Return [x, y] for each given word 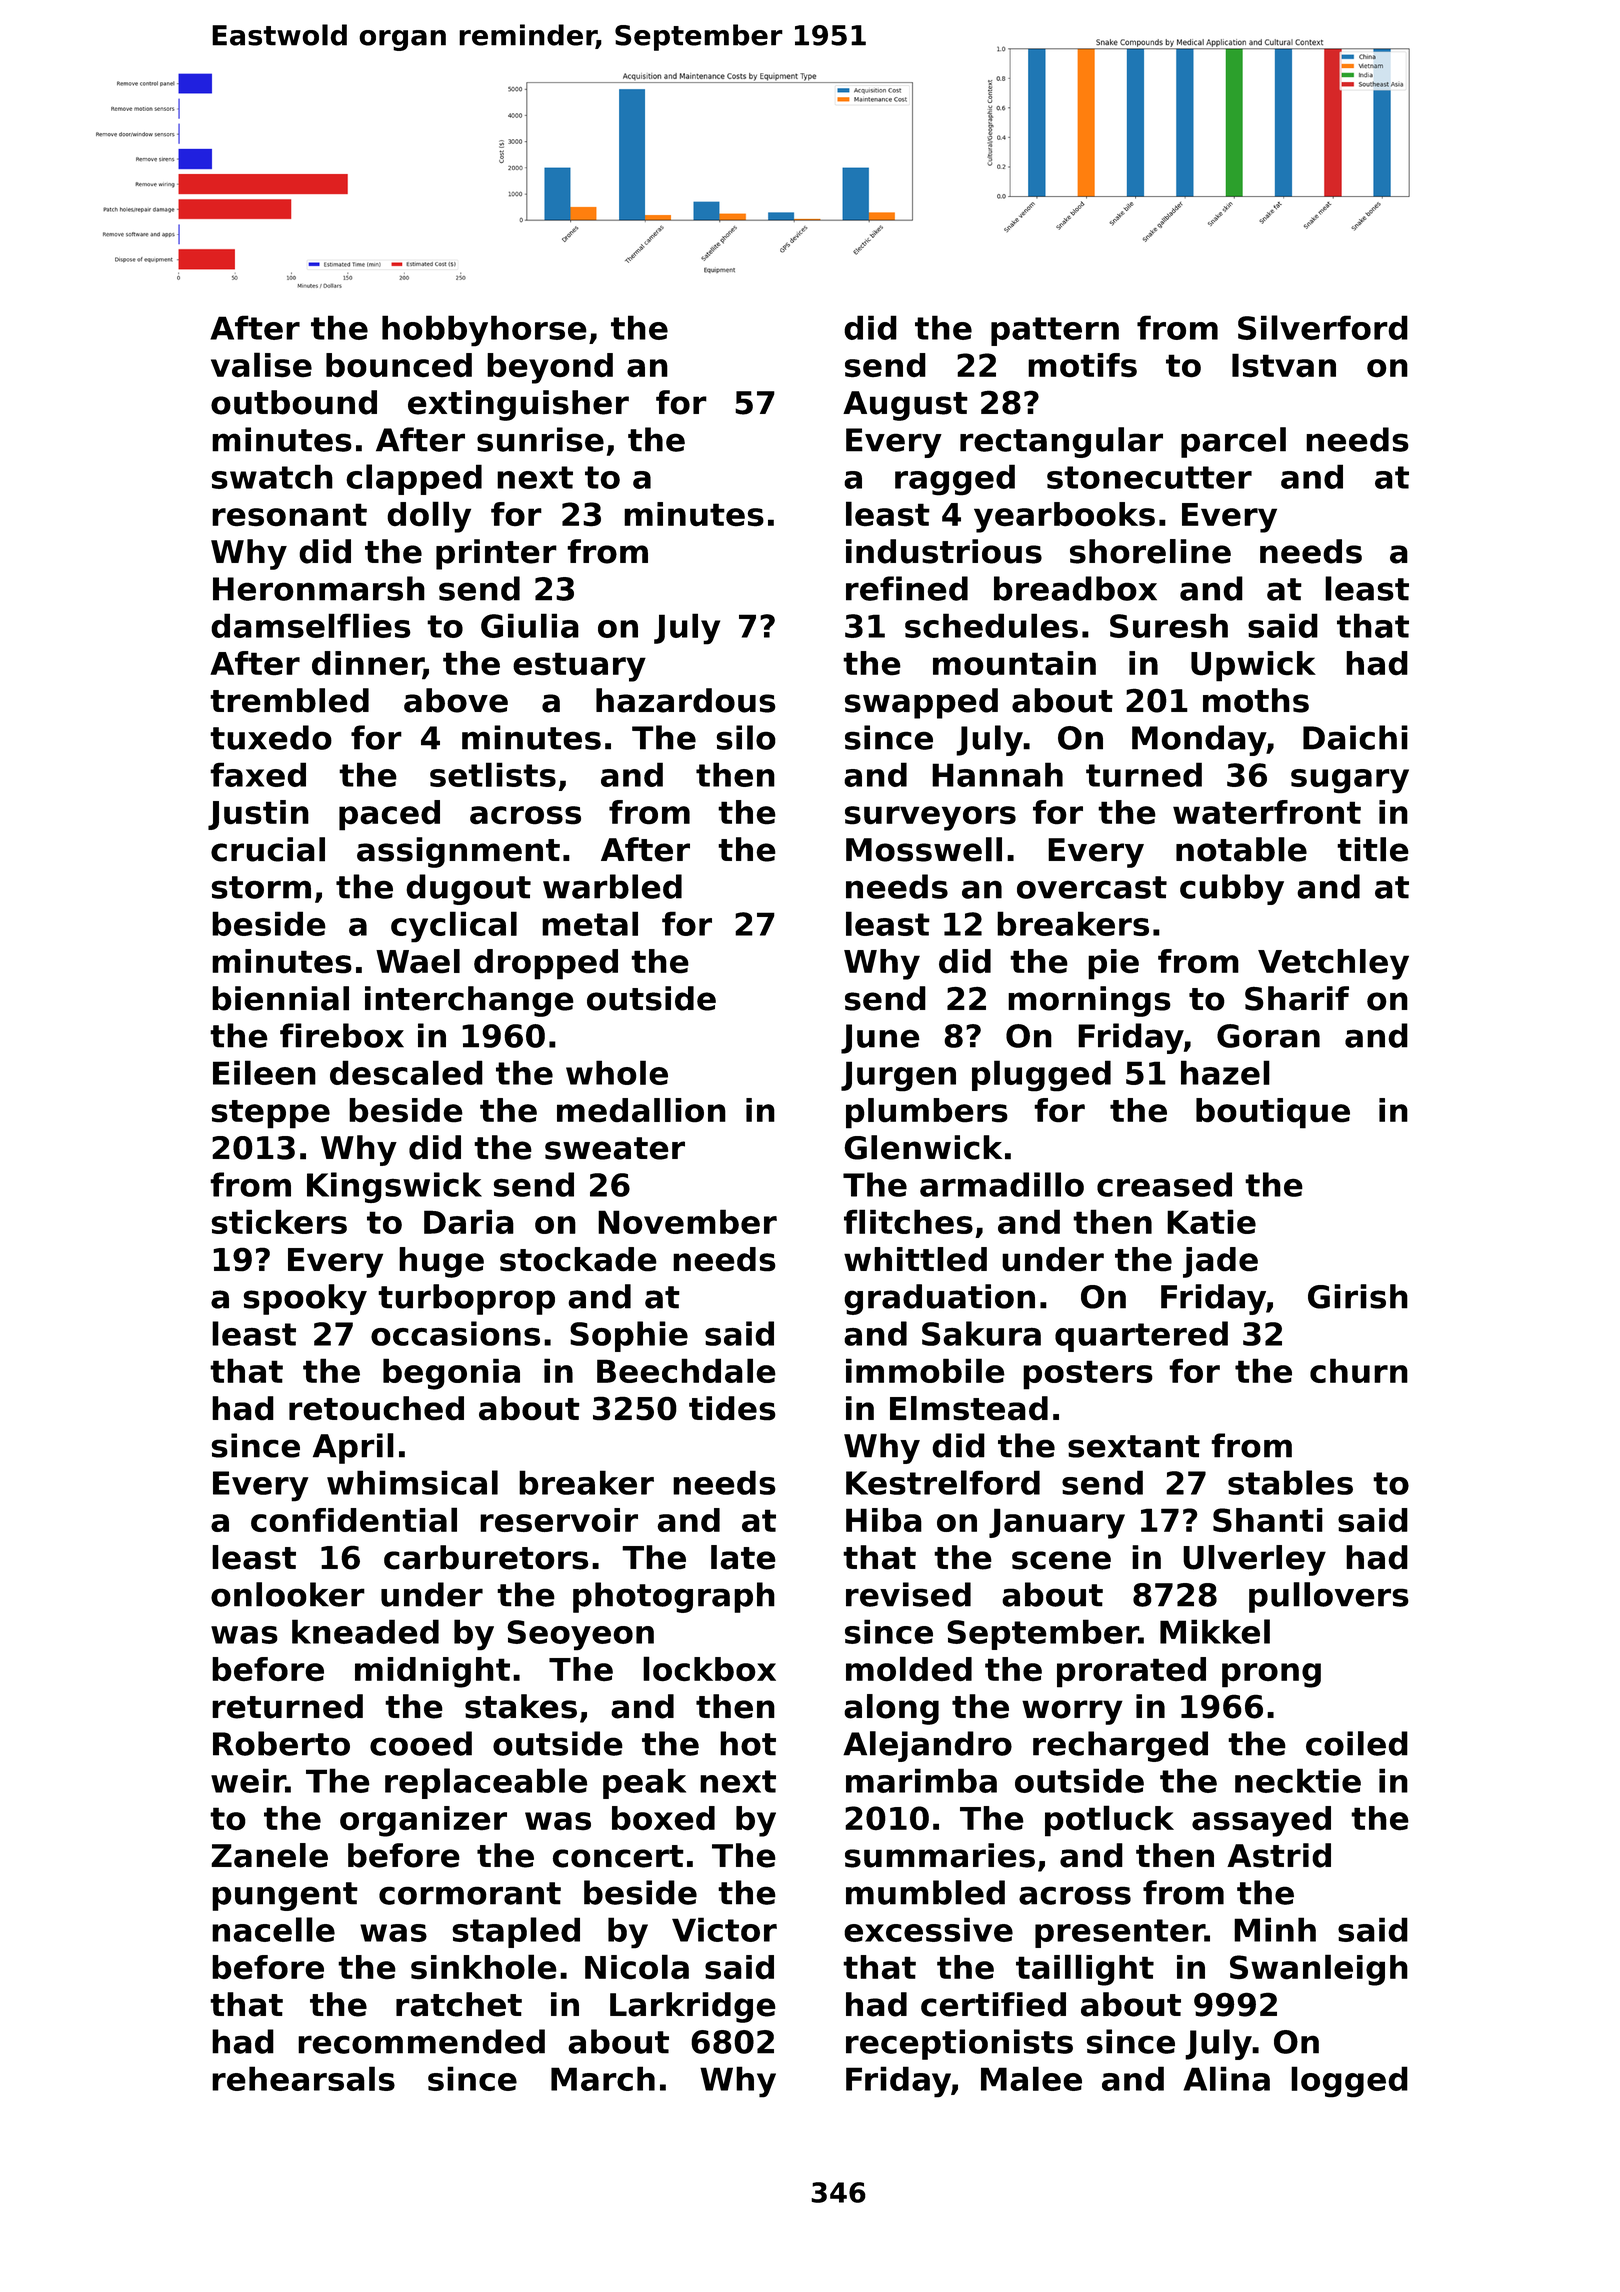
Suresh [1169, 625]
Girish [1358, 1296]
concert [618, 1856]
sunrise [540, 439]
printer [496, 554]
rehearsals [303, 2078]
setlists [493, 774]
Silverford [1323, 327]
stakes [521, 1706]
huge [441, 1262]
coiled [1357, 1743]
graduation [939, 1299]
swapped [921, 703]
